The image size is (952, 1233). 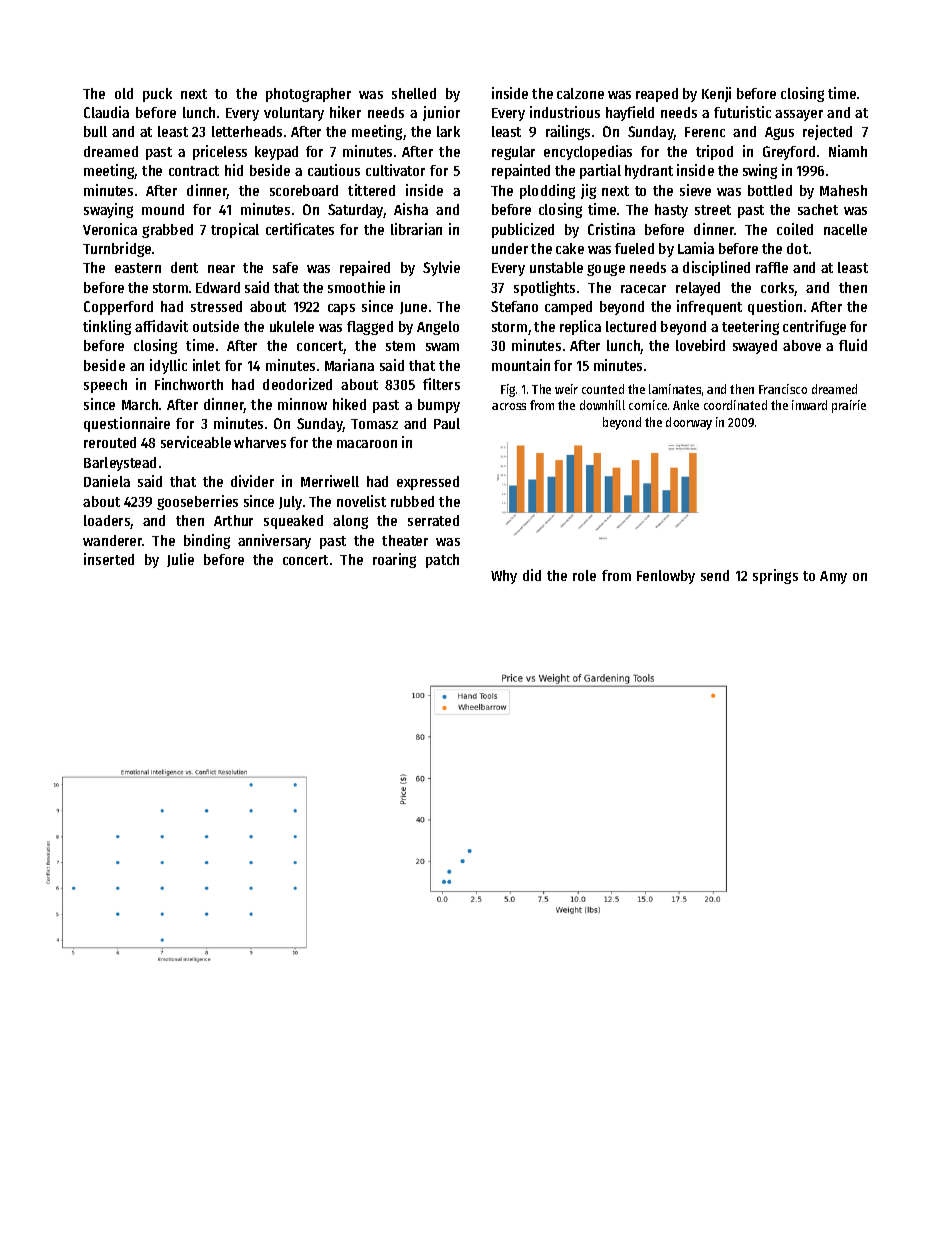 I want to click on Greyford, so click(x=789, y=153).
